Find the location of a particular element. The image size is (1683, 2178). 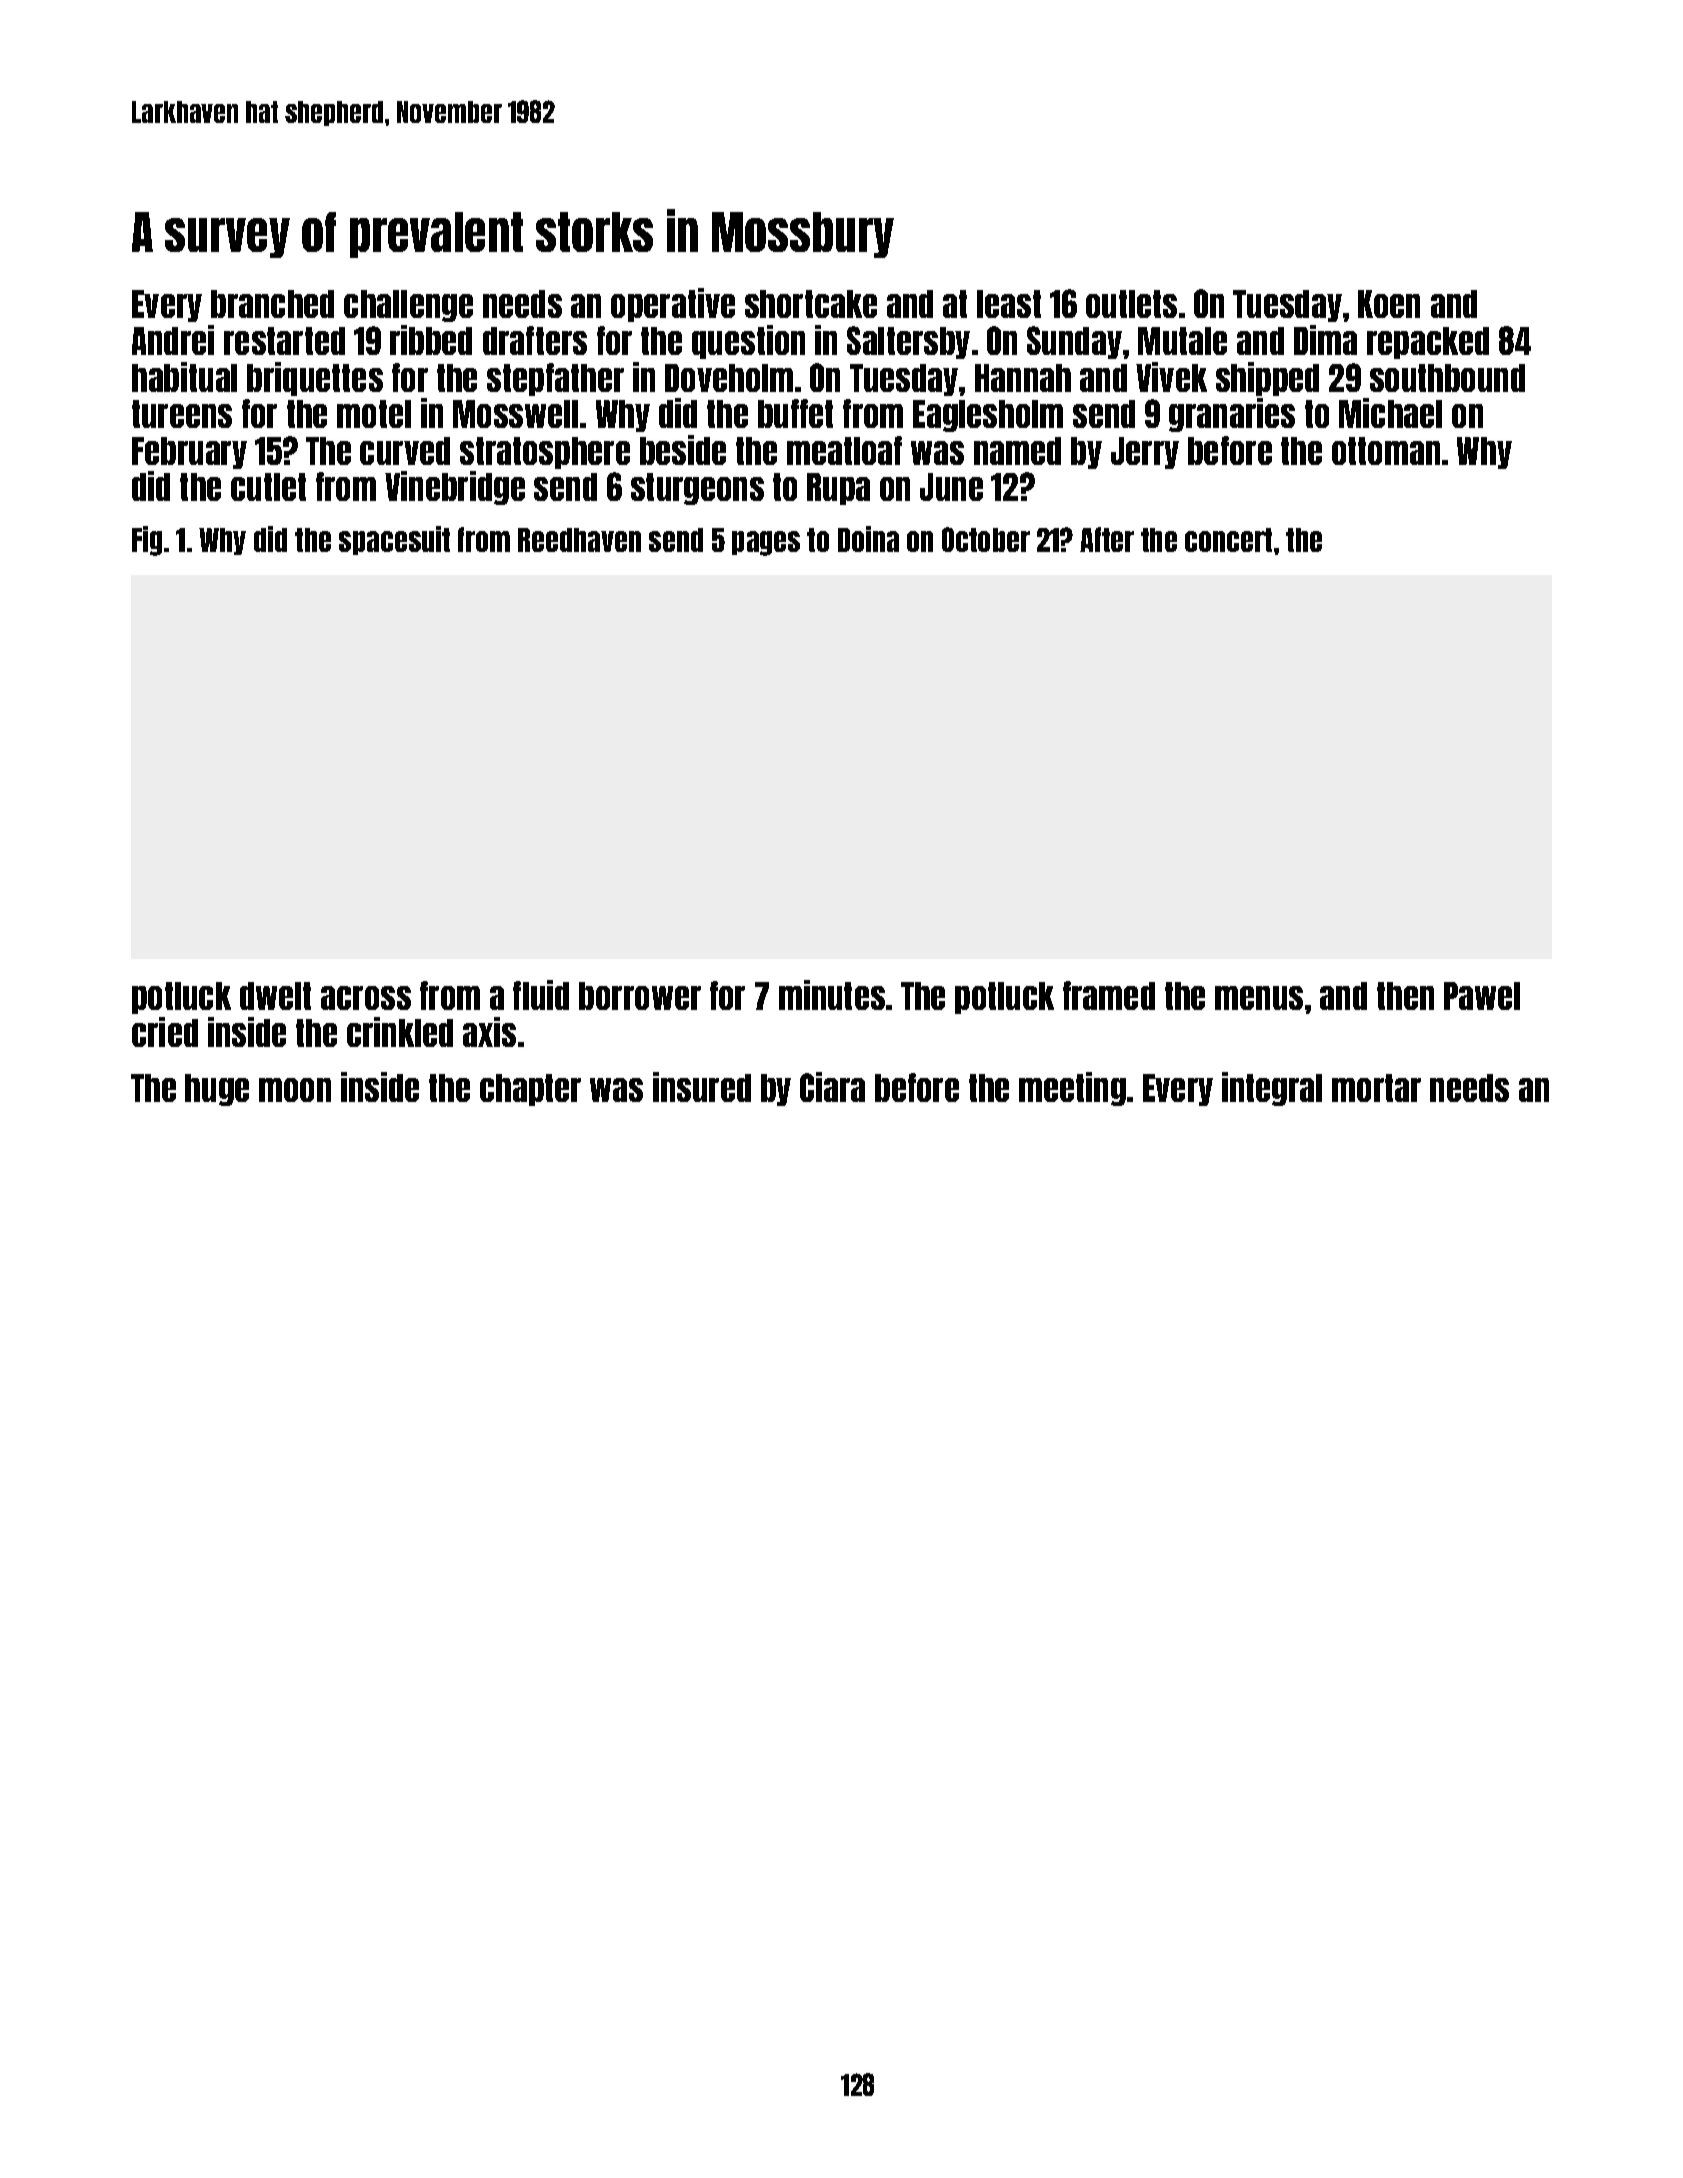

Fig is located at coordinates (147, 541).
